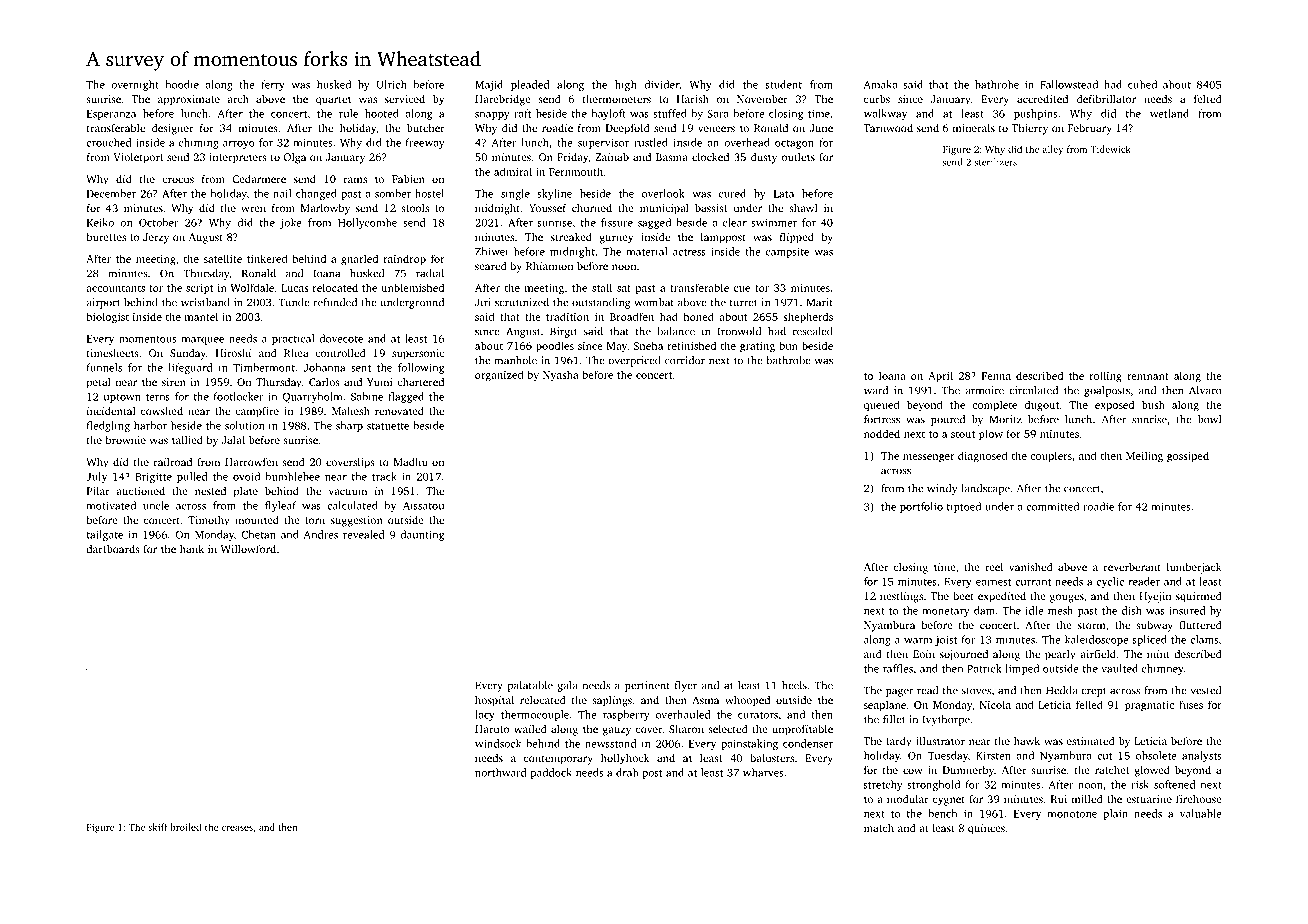 The image size is (1308, 924). I want to click on flipped, so click(797, 238).
